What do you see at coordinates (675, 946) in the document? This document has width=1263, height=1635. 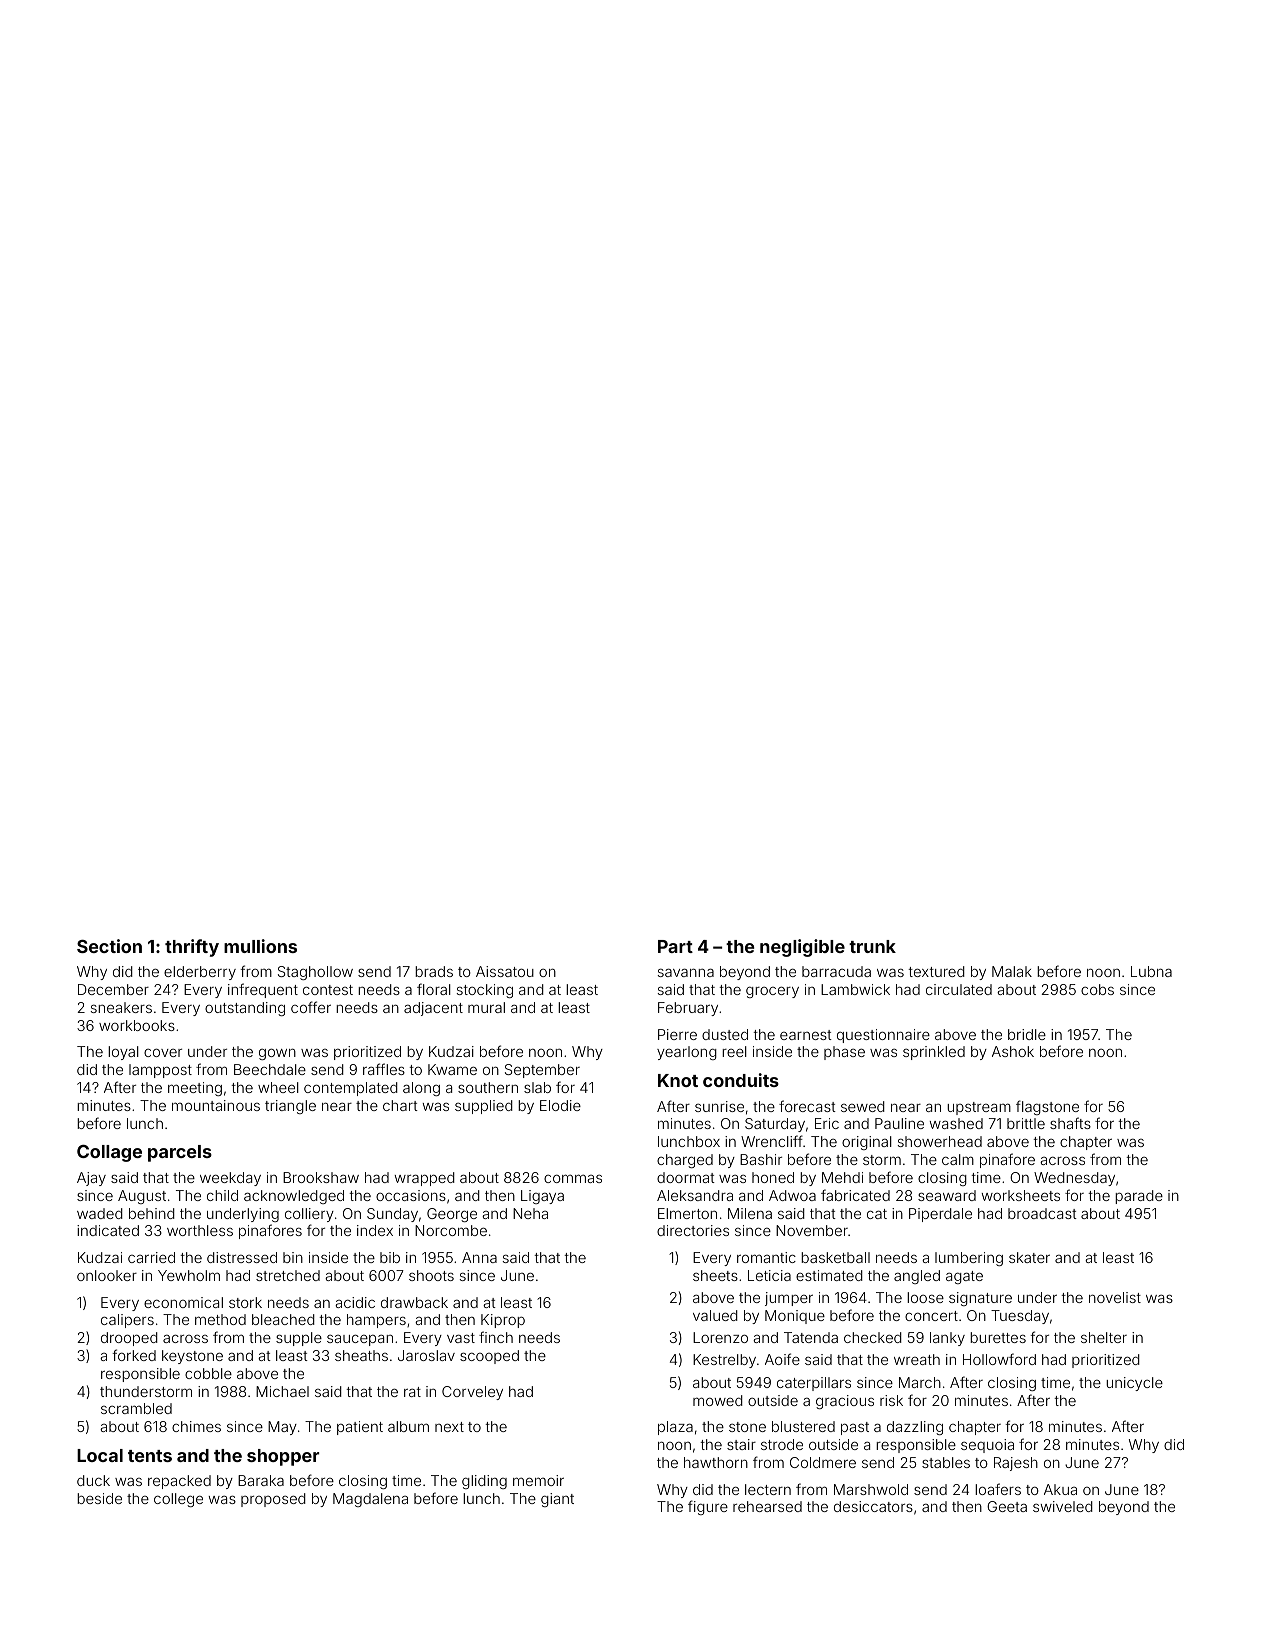 I see `Part` at bounding box center [675, 946].
